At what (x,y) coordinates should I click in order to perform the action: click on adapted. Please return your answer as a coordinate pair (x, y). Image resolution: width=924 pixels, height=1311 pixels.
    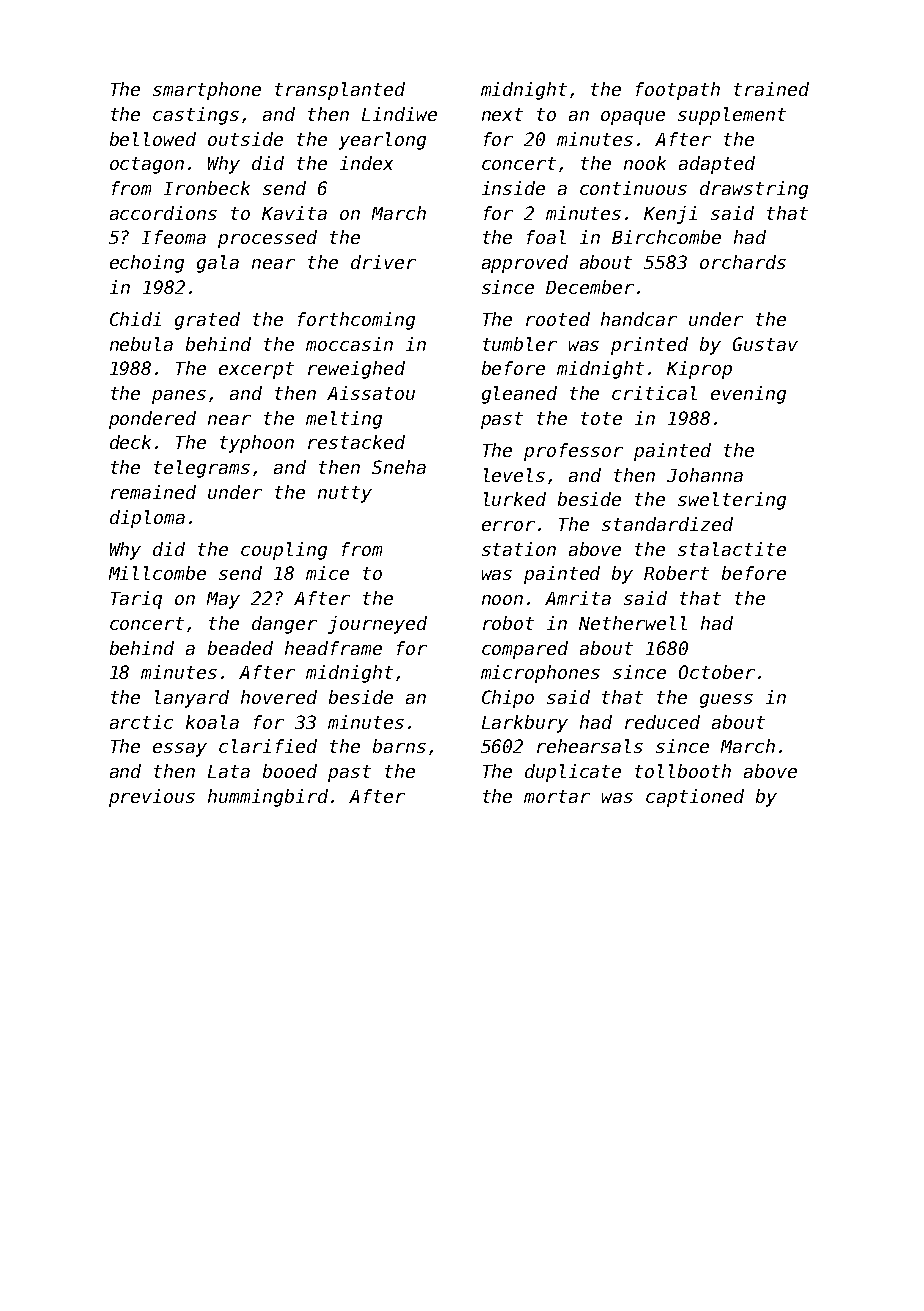
    Looking at the image, I should click on (717, 165).
